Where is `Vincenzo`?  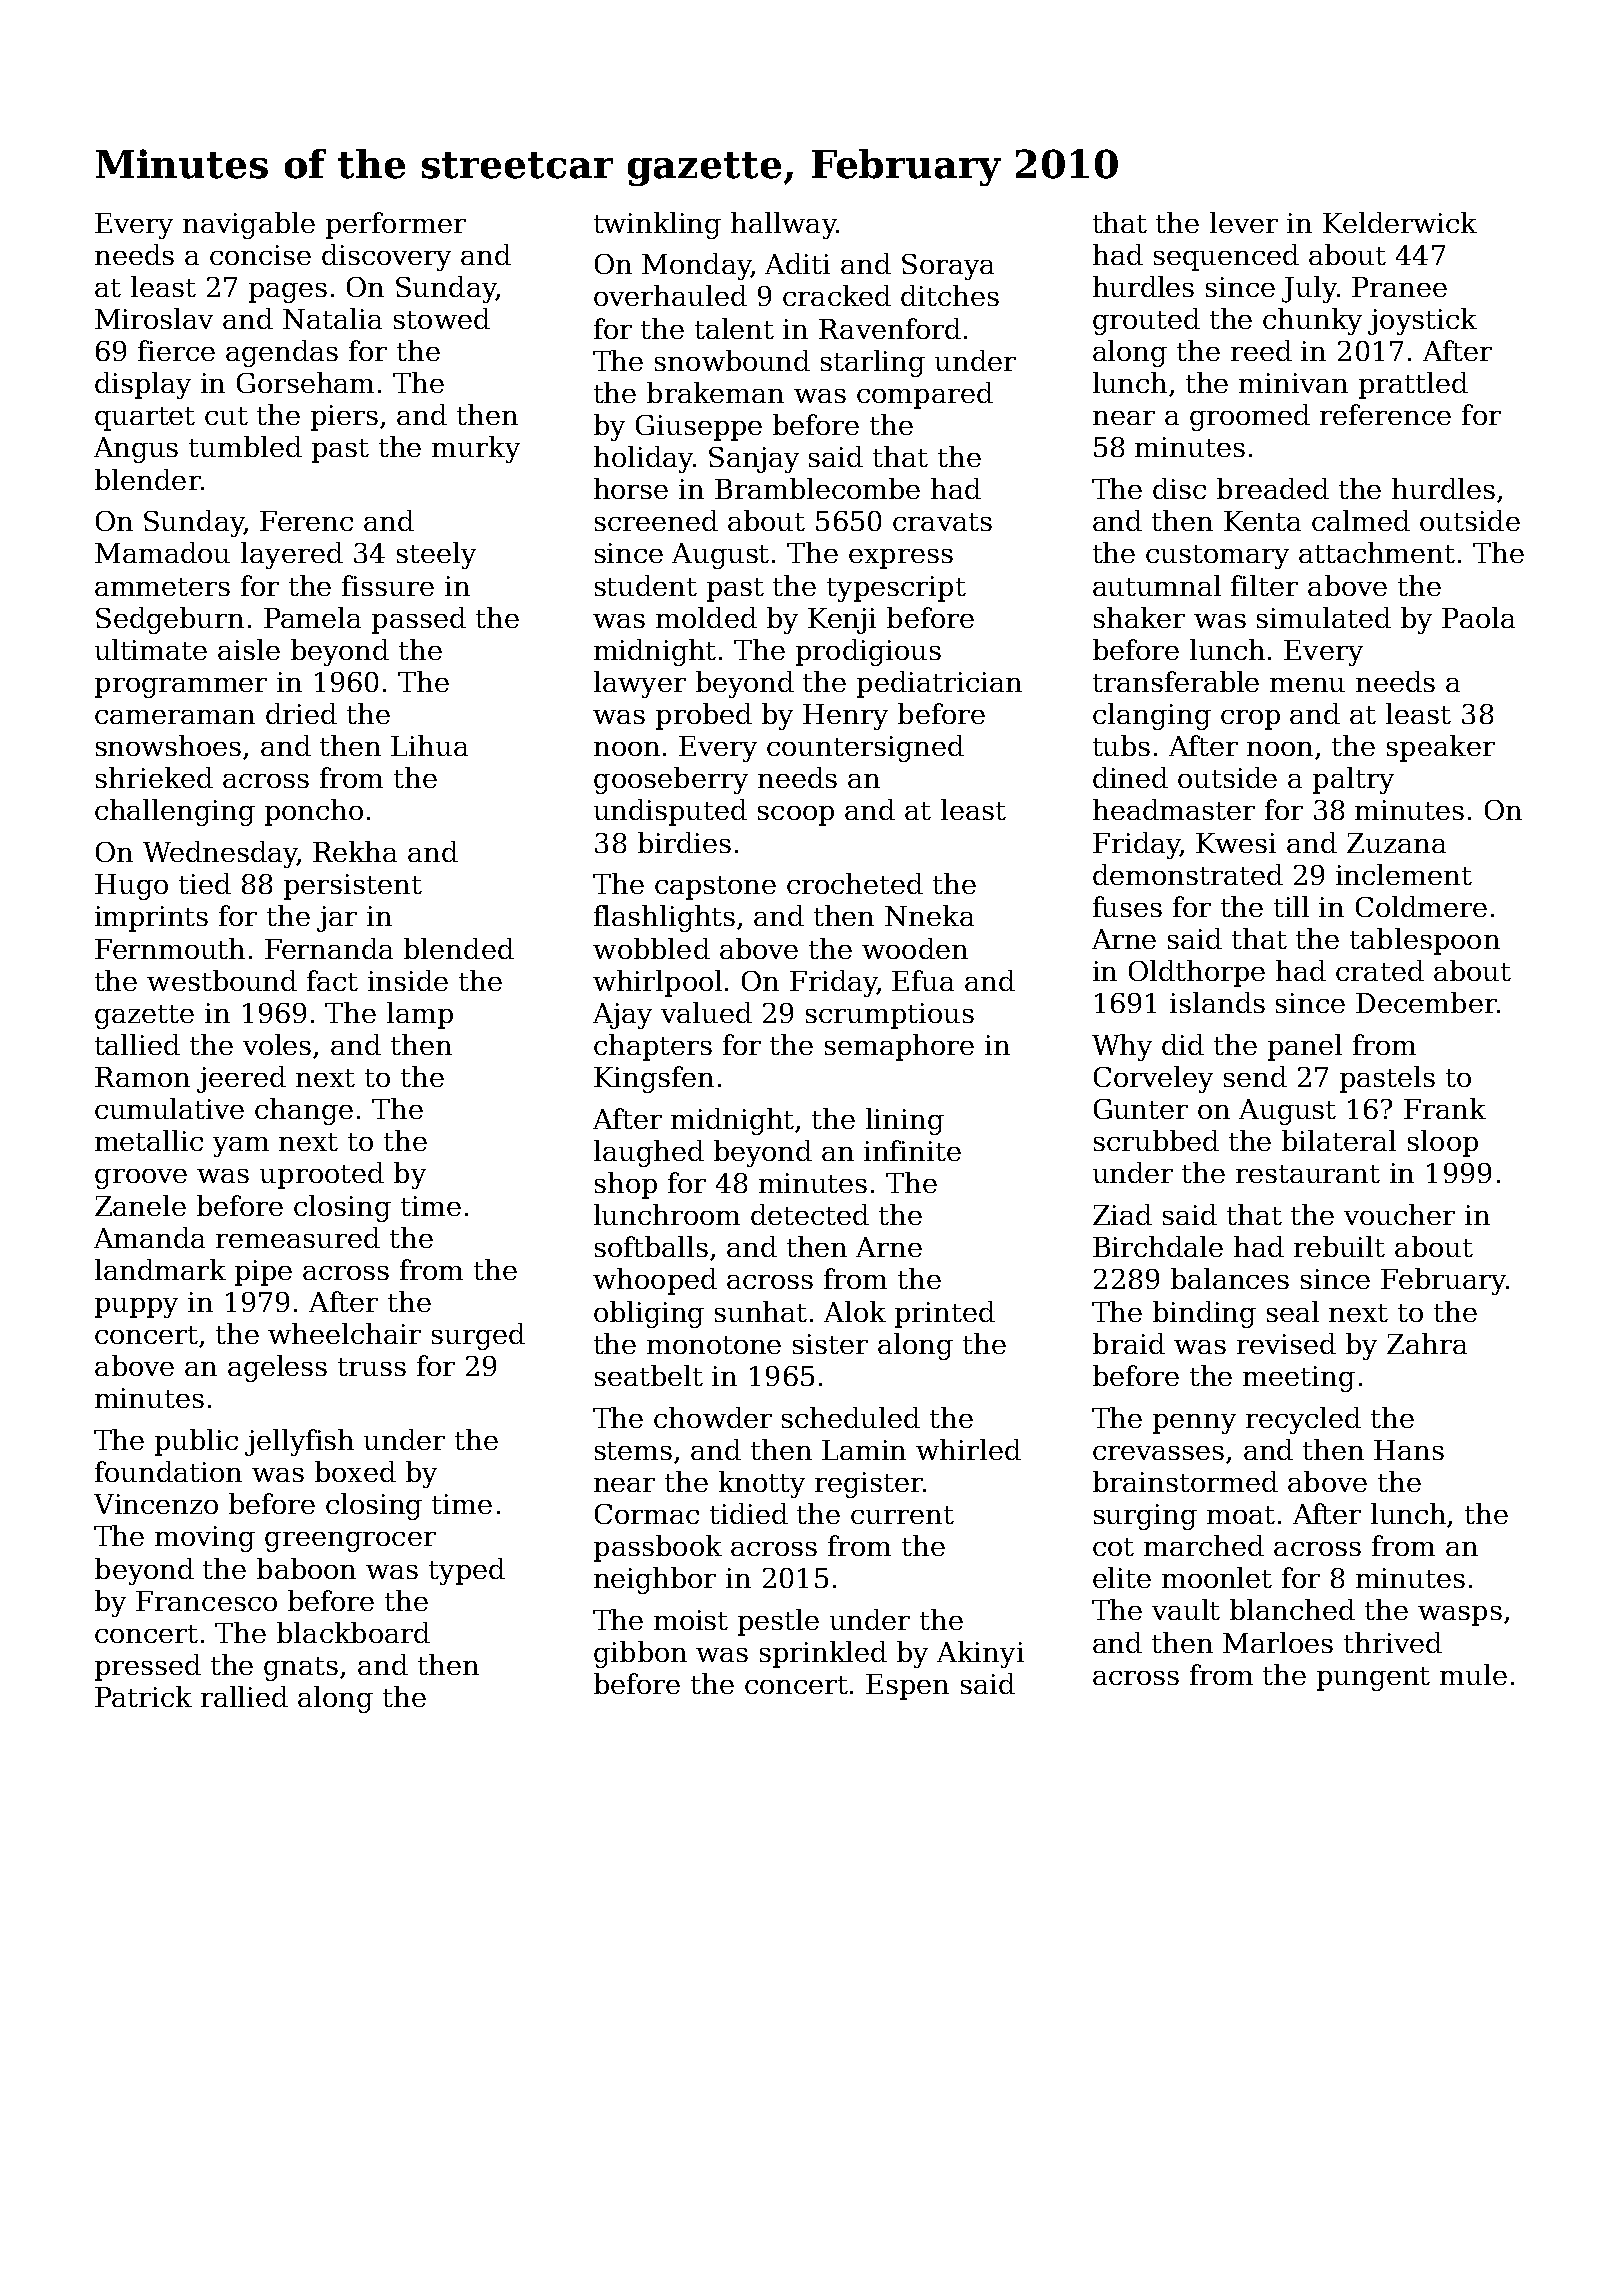 Vincenzo is located at coordinates (156, 1504).
